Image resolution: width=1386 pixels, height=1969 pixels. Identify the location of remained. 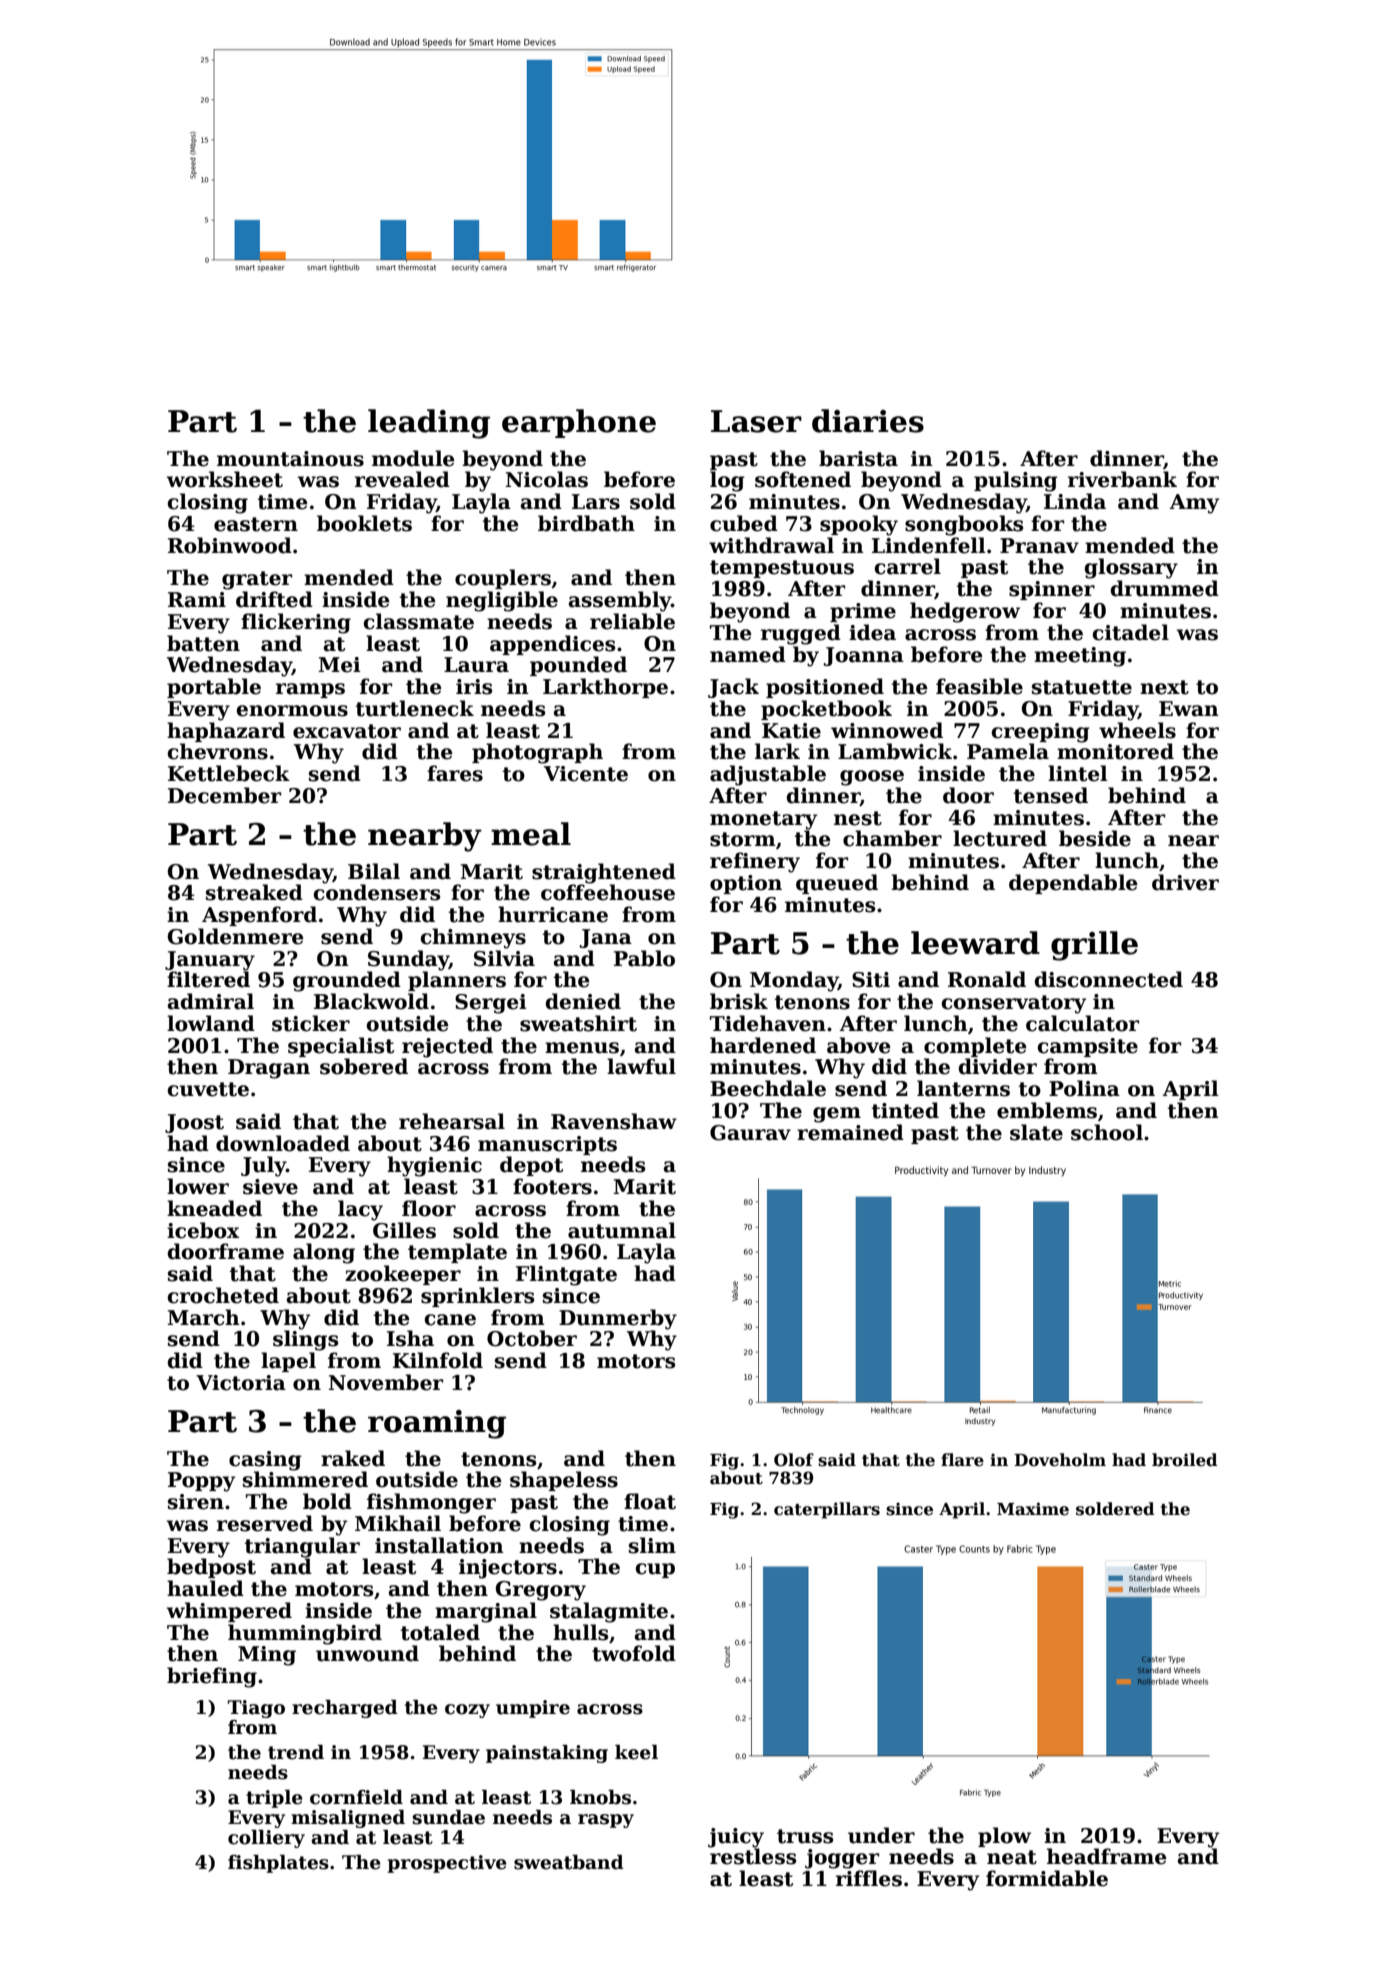
(850, 1132).
